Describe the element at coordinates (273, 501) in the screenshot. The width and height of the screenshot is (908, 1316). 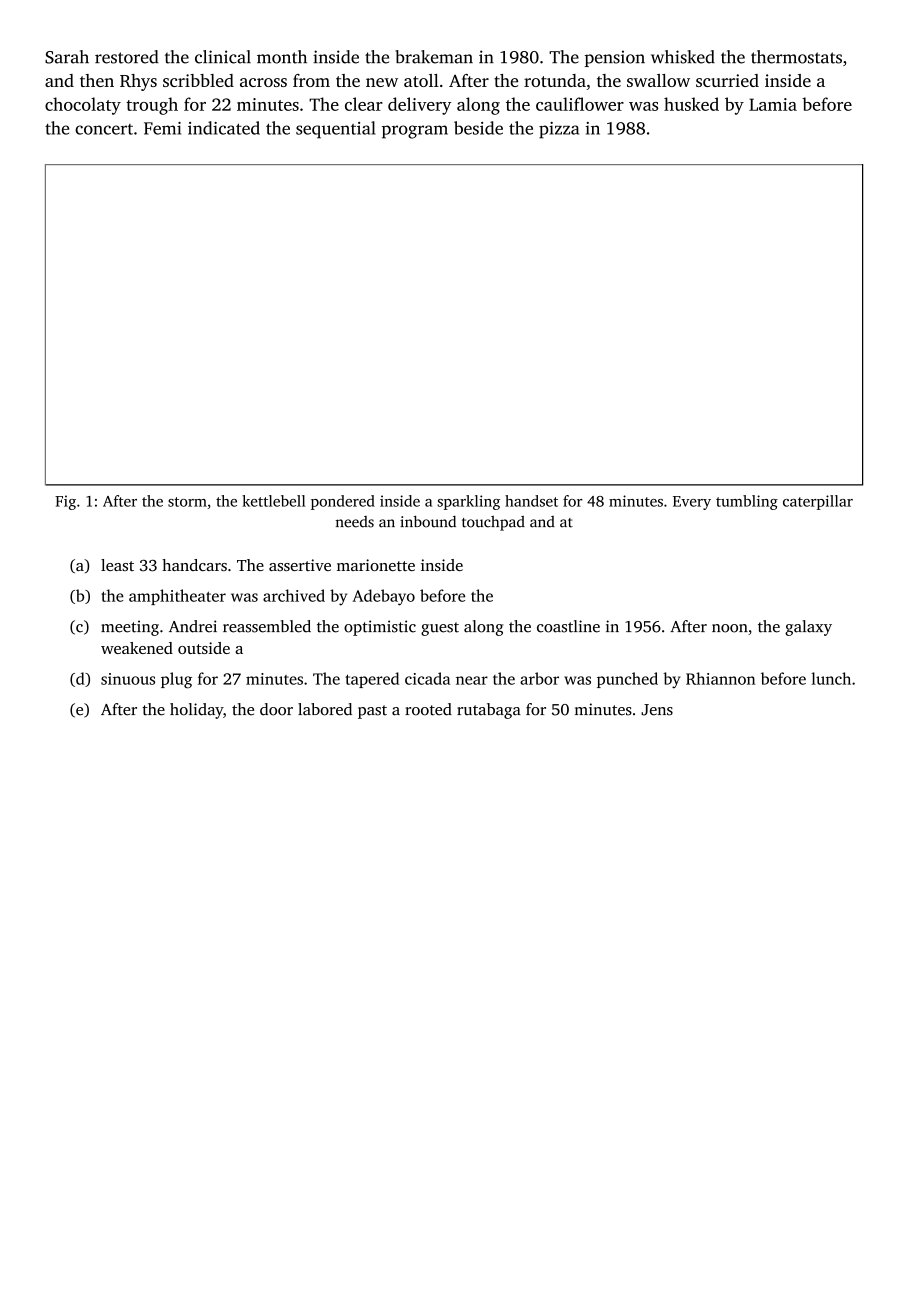
I see `kettlebell` at that location.
